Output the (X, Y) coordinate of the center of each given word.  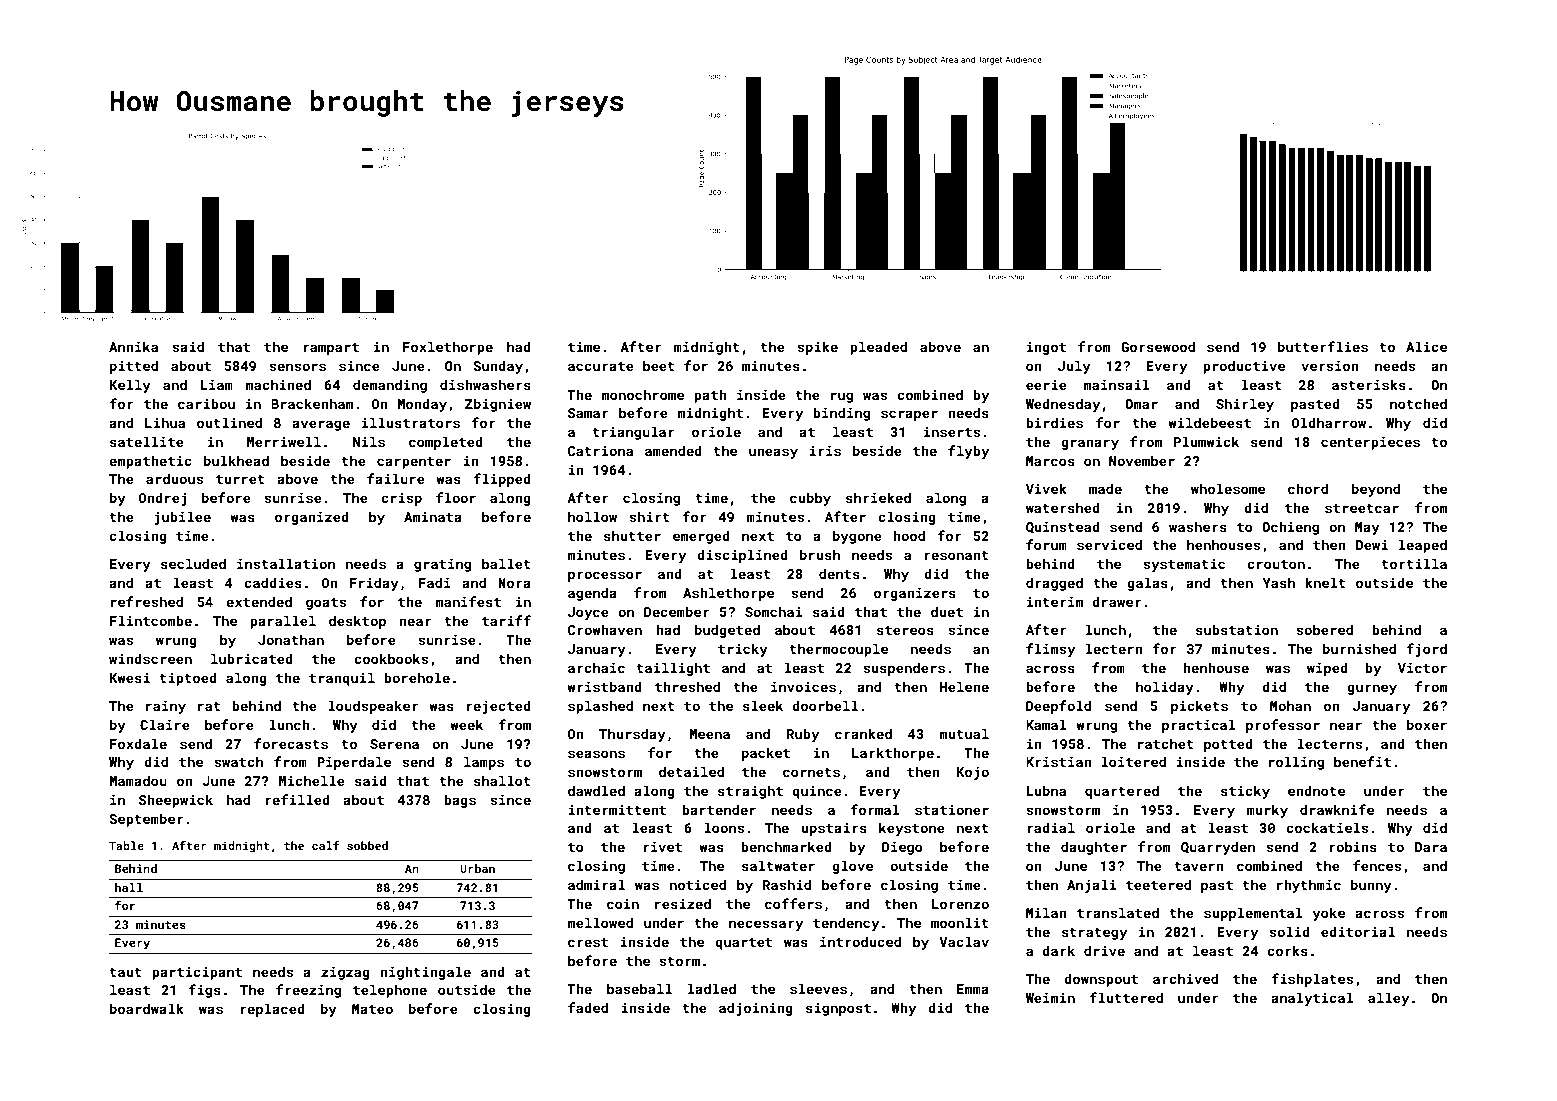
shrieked (878, 497)
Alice (1426, 346)
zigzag (345, 973)
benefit (1362, 761)
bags (460, 801)
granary (1090, 444)
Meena (710, 734)
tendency (846, 924)
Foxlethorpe (448, 348)
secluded (193, 563)
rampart (331, 349)
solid (1289, 931)
